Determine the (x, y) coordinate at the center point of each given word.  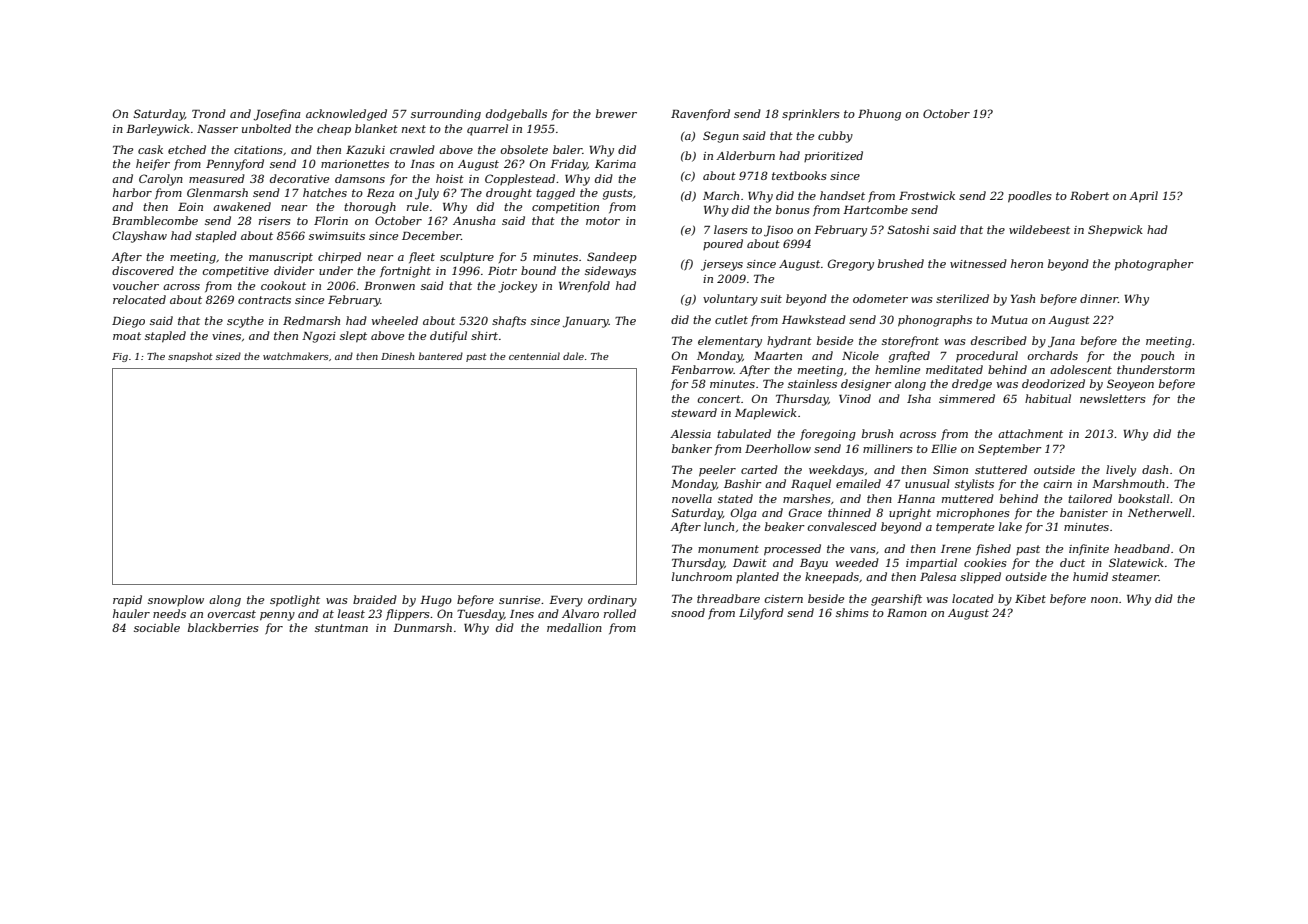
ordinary (612, 601)
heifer (153, 164)
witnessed (978, 263)
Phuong (879, 115)
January (586, 322)
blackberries (223, 627)
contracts (264, 300)
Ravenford (700, 114)
